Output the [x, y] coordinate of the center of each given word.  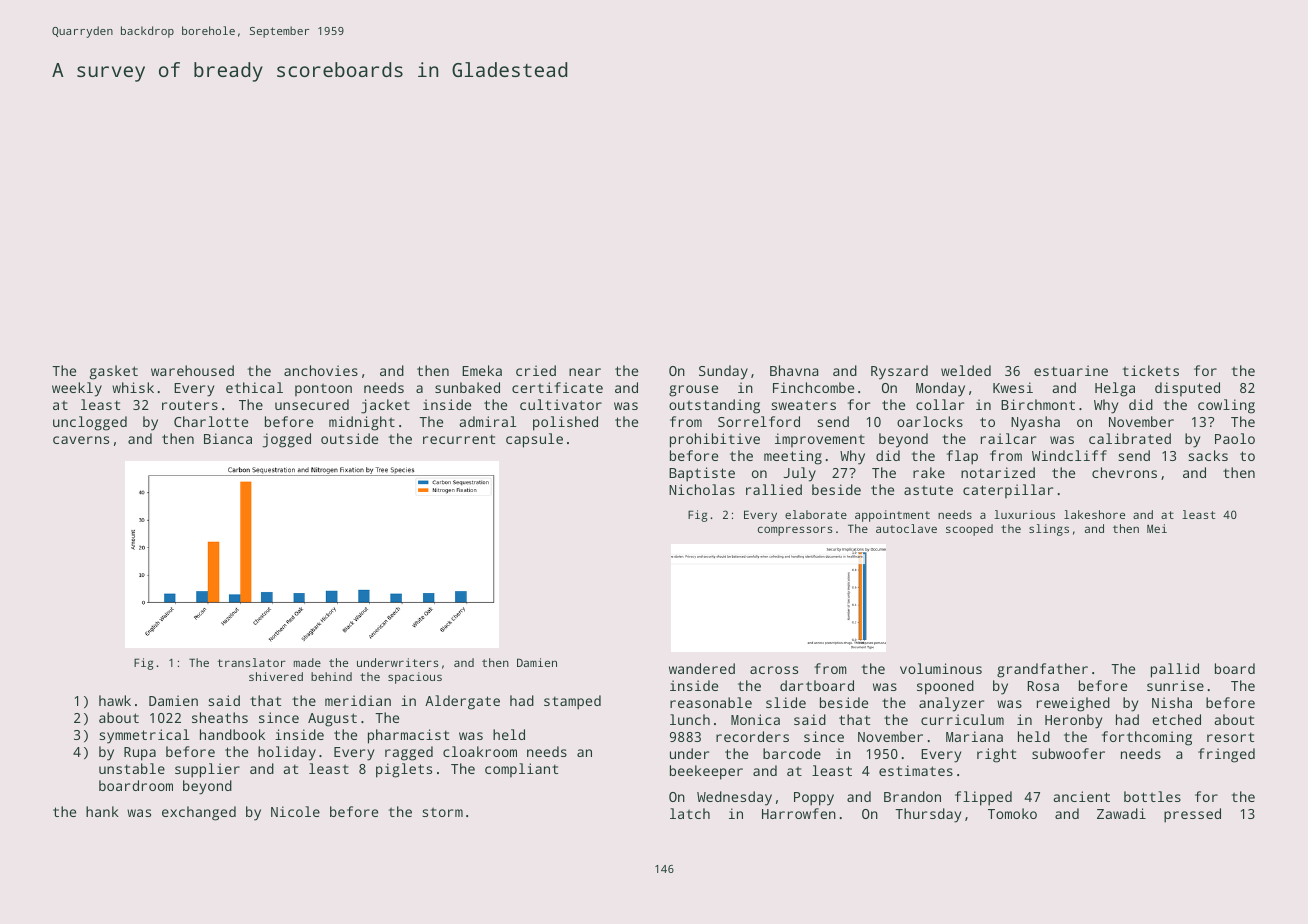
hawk [115, 700]
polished [565, 423]
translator [251, 662]
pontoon [323, 389]
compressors [795, 531]
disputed [1187, 389]
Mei [1157, 528]
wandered [702, 668]
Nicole [295, 811]
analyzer [951, 704]
